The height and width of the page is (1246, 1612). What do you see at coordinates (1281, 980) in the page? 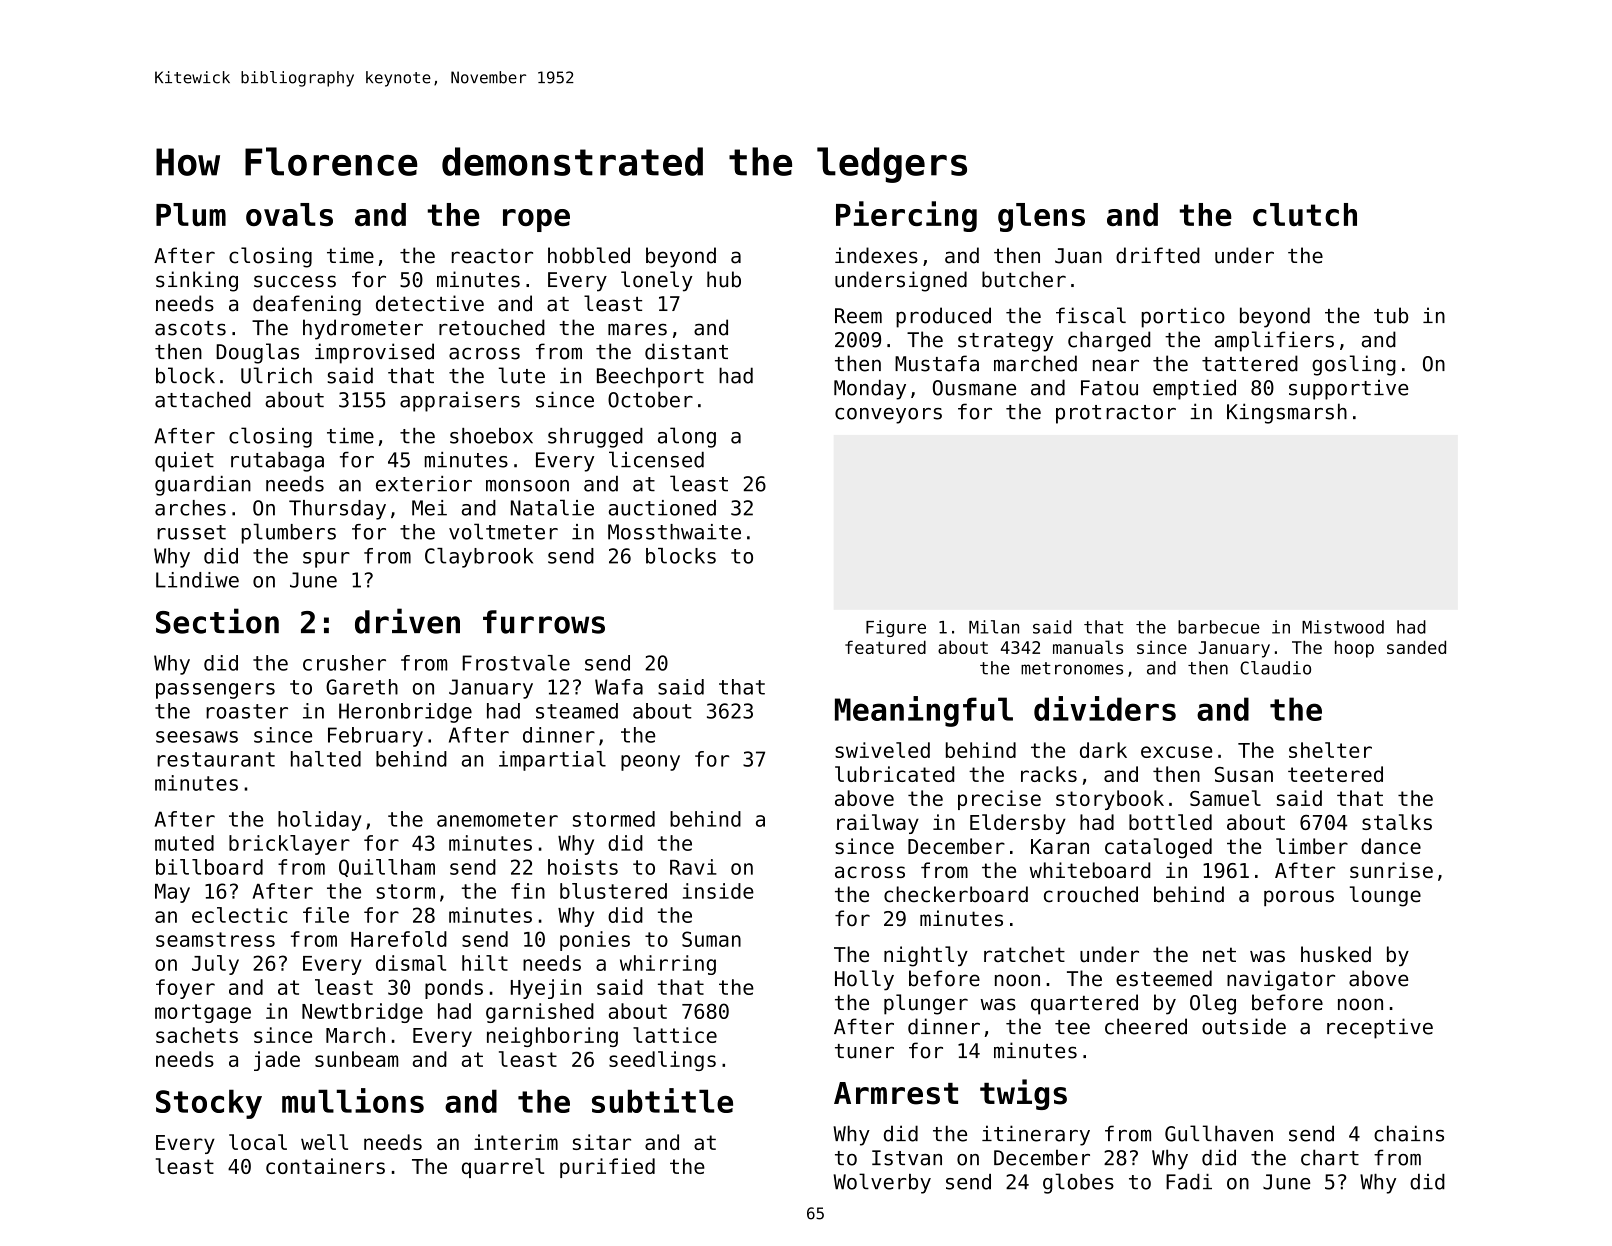
I see `navigator` at bounding box center [1281, 980].
